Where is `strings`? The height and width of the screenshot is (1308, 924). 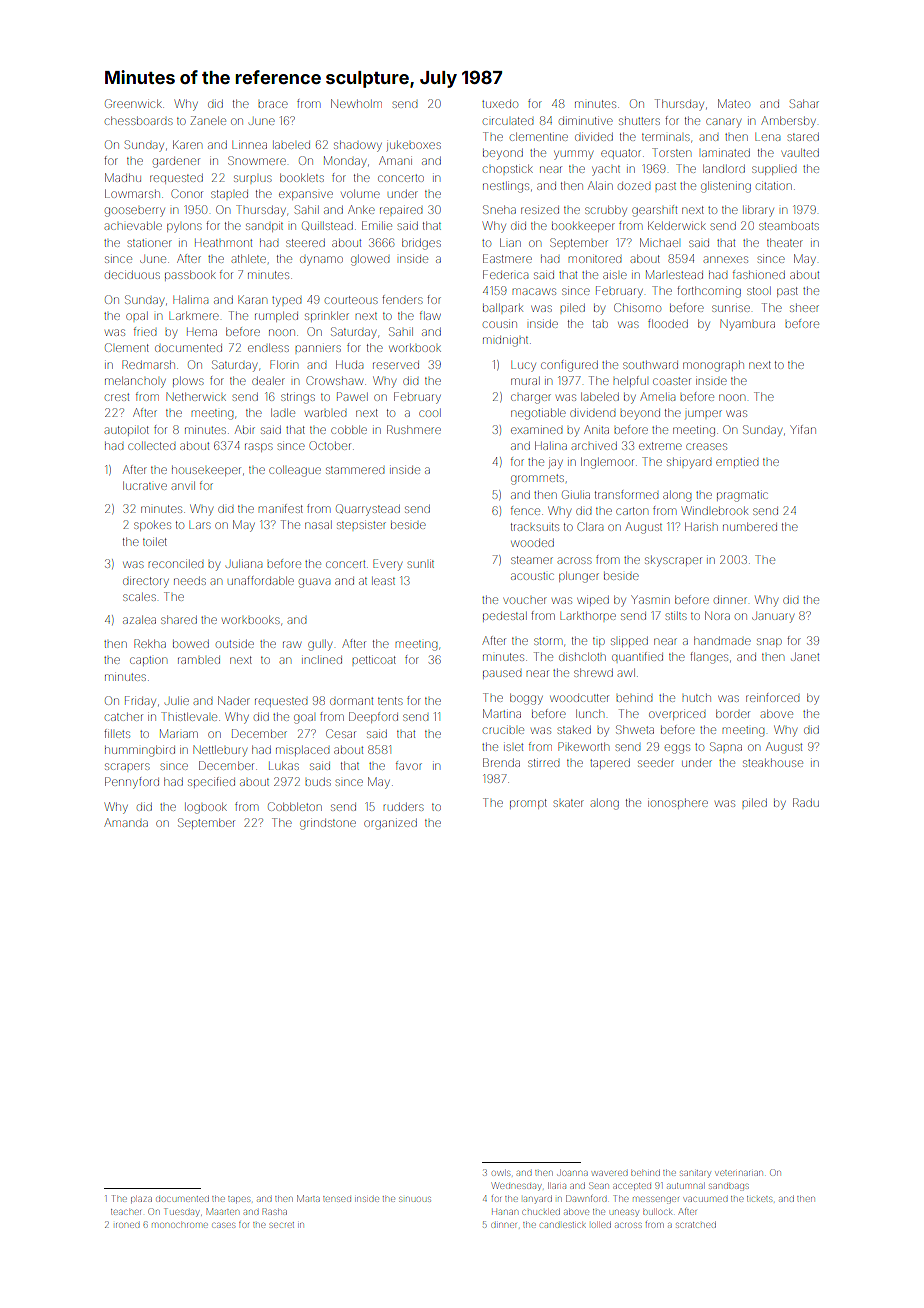 strings is located at coordinates (298, 398).
